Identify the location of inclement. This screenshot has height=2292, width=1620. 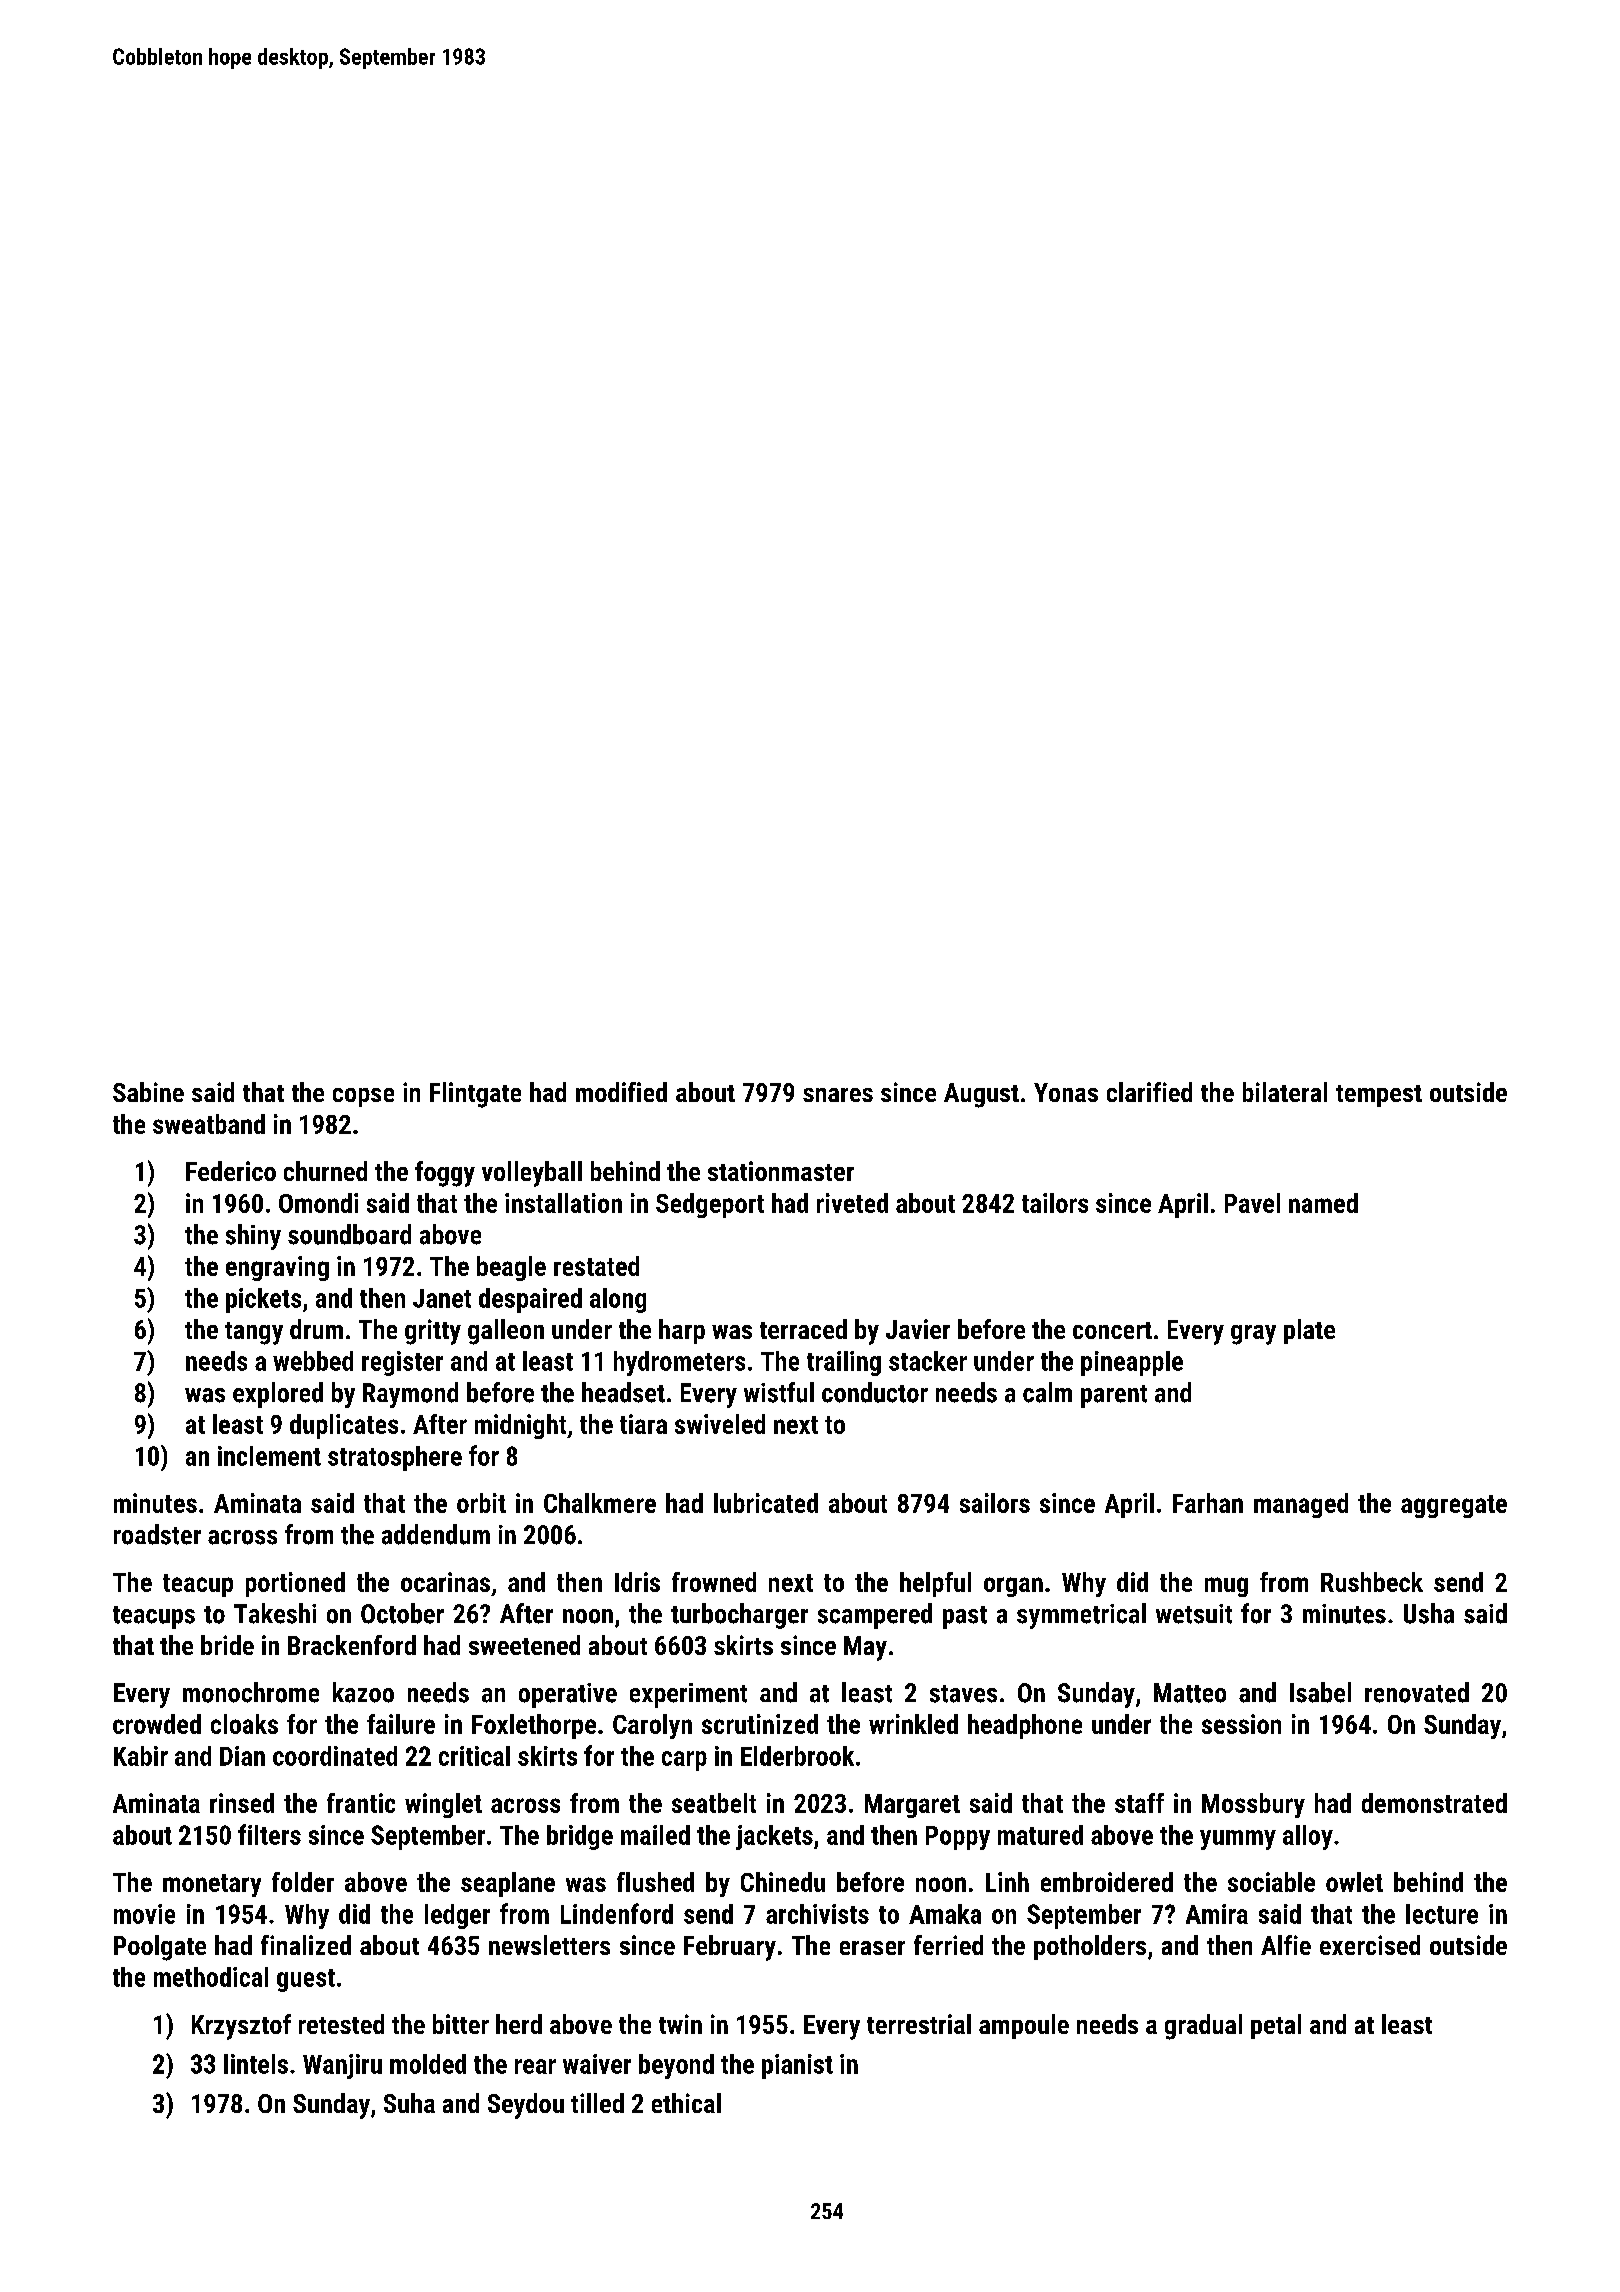
(269, 1456).
